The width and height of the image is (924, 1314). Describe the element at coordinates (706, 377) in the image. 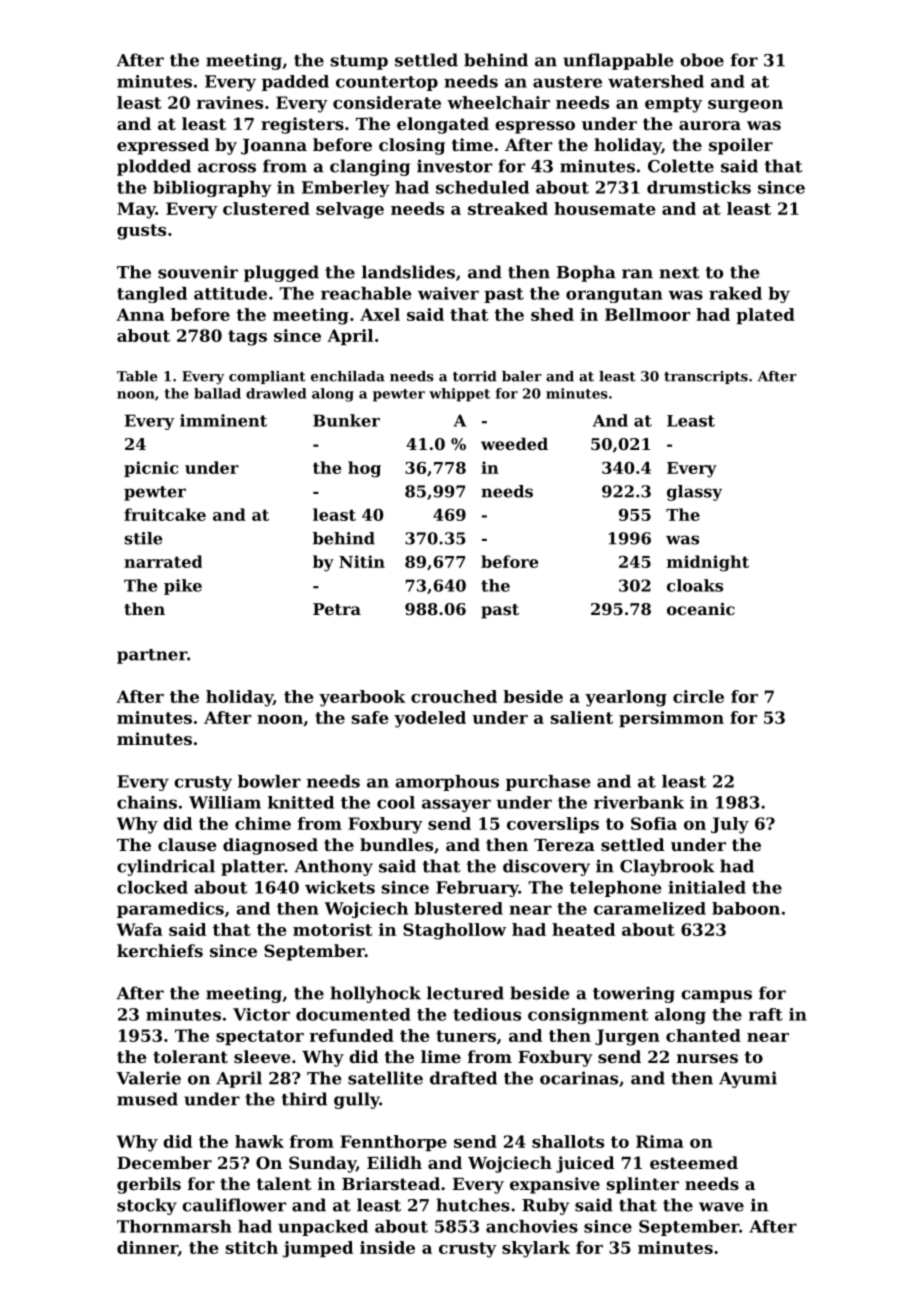

I see `transcripts` at that location.
